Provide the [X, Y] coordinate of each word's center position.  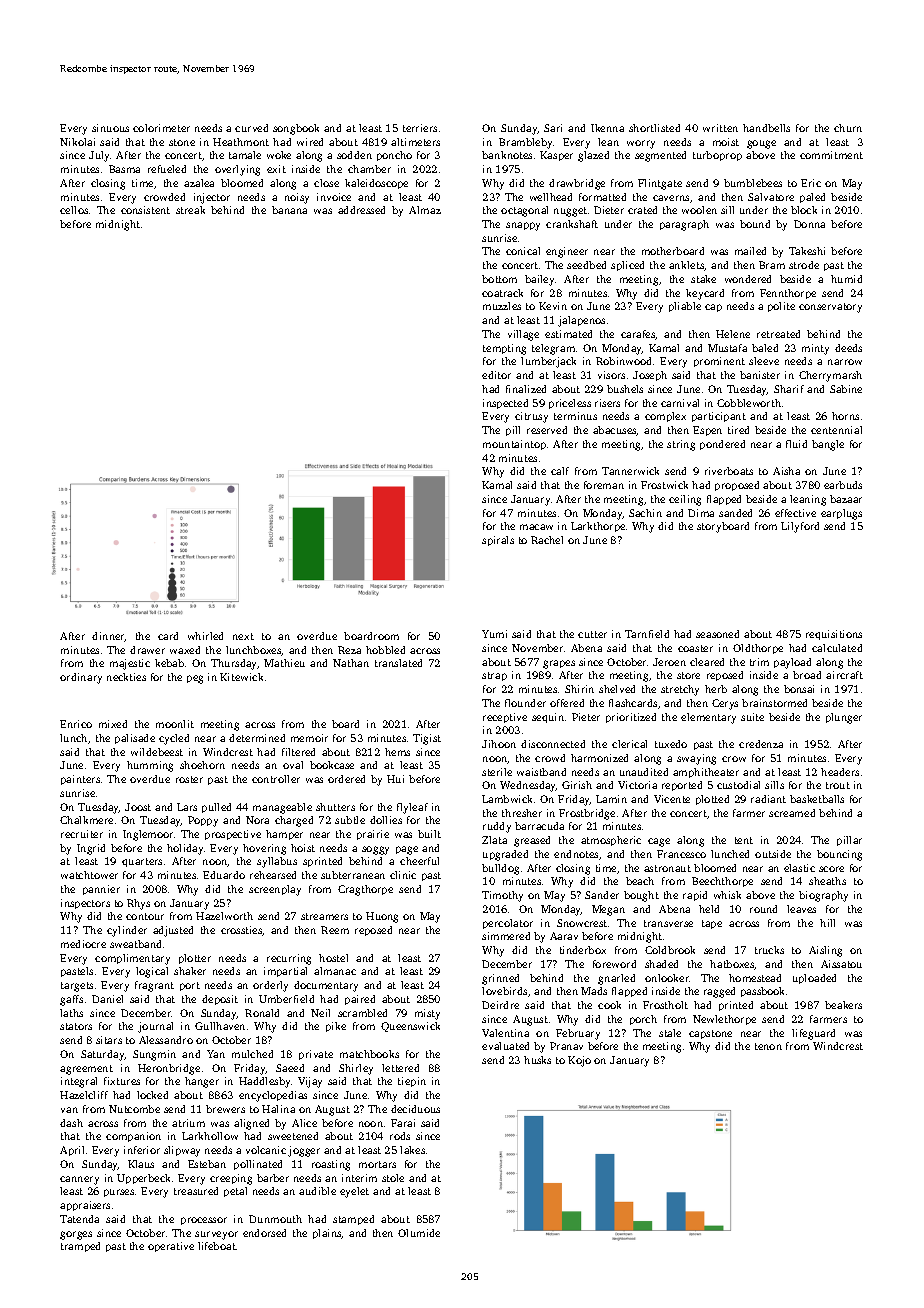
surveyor [216, 1235]
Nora [257, 820]
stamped [353, 1220]
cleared [707, 662]
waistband [541, 772]
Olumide [419, 1233]
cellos [74, 210]
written [720, 128]
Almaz [425, 210]
